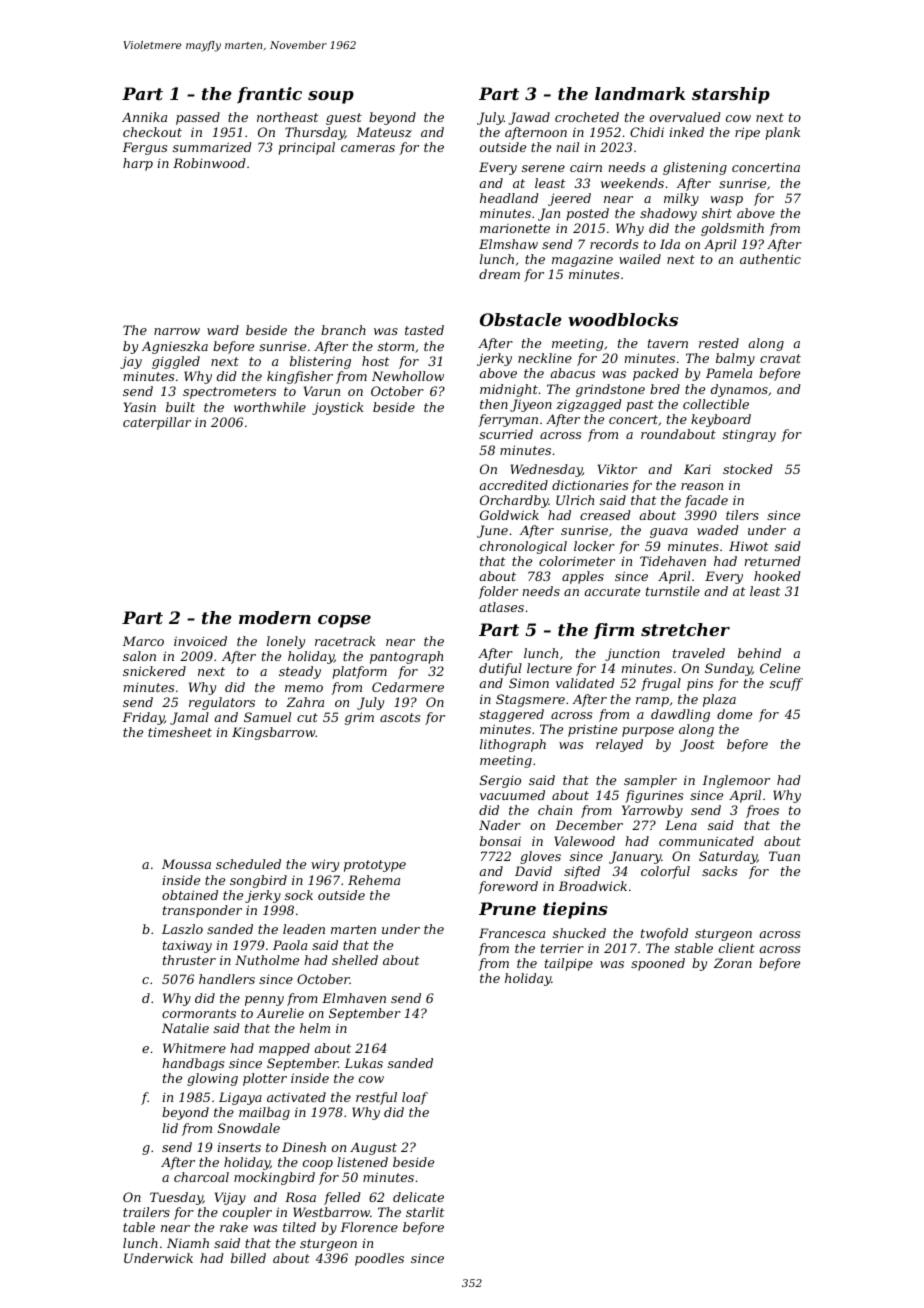 Image resolution: width=924 pixels, height=1308 pixels. What do you see at coordinates (652, 811) in the screenshot?
I see `Yarrowby` at bounding box center [652, 811].
